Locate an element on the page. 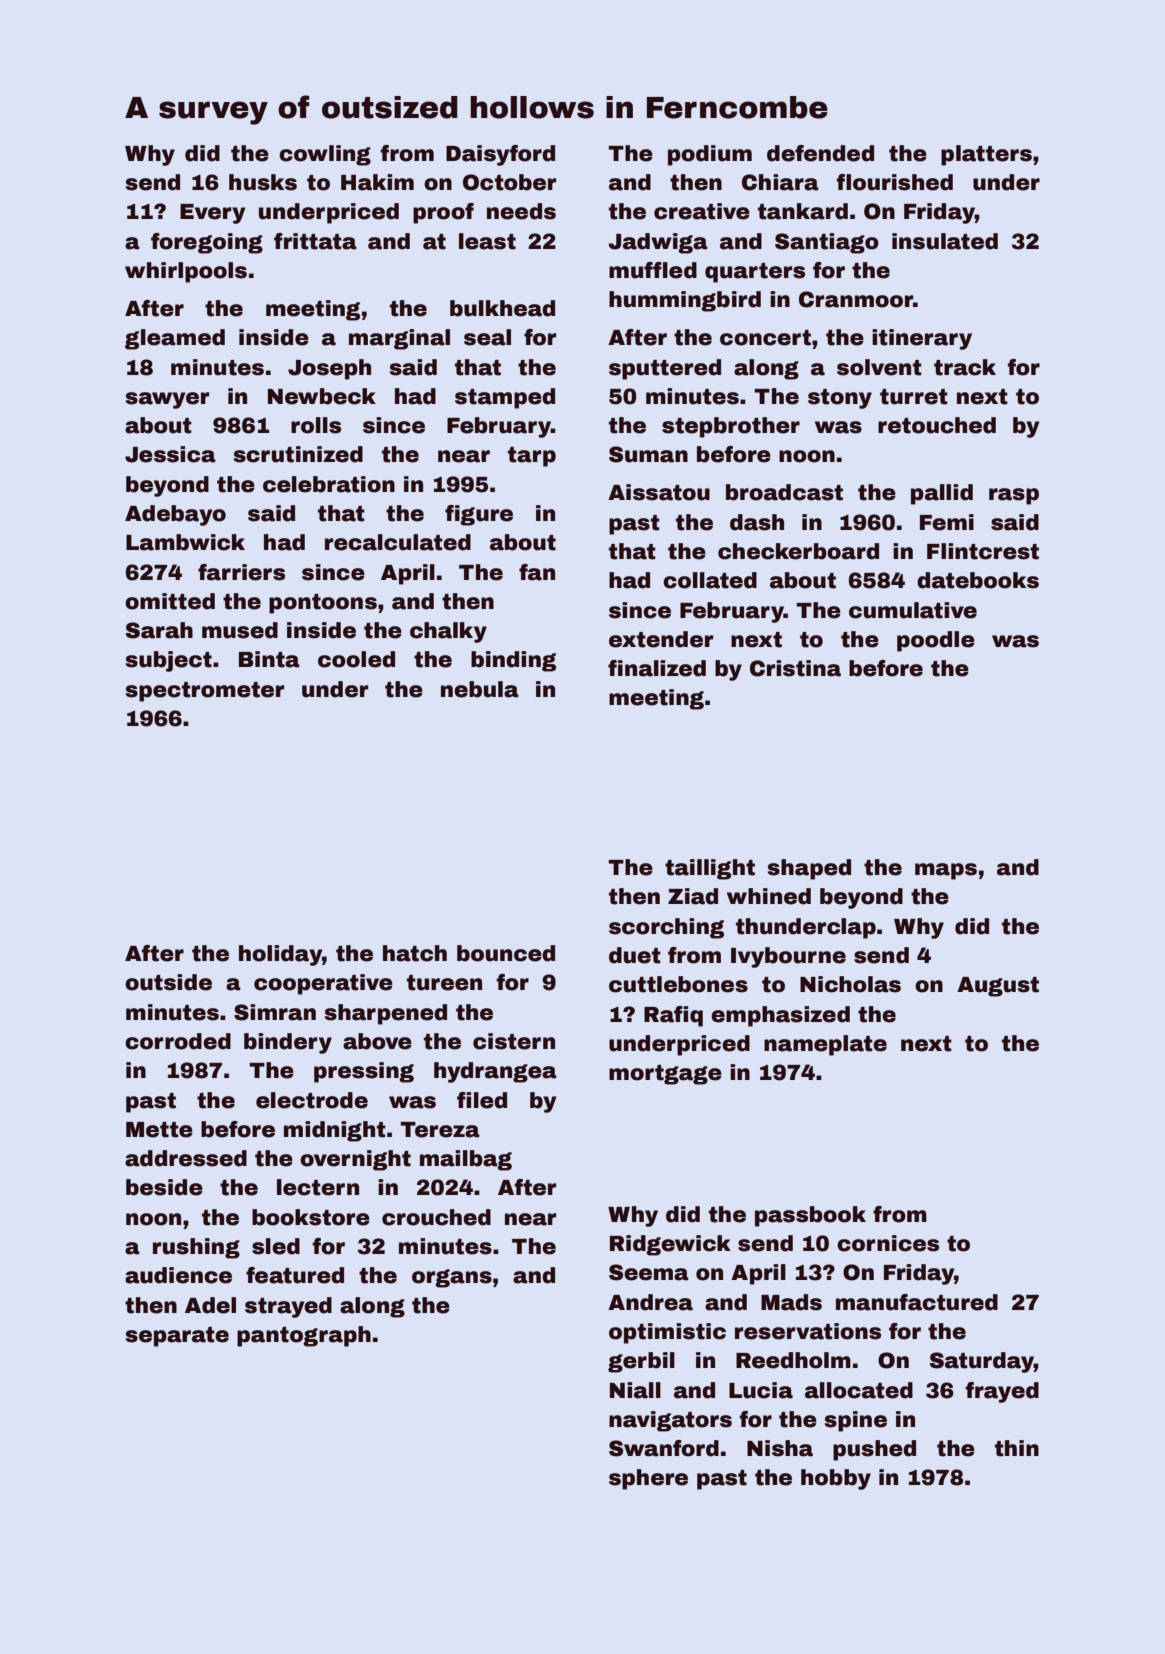  audience is located at coordinates (178, 1275).
